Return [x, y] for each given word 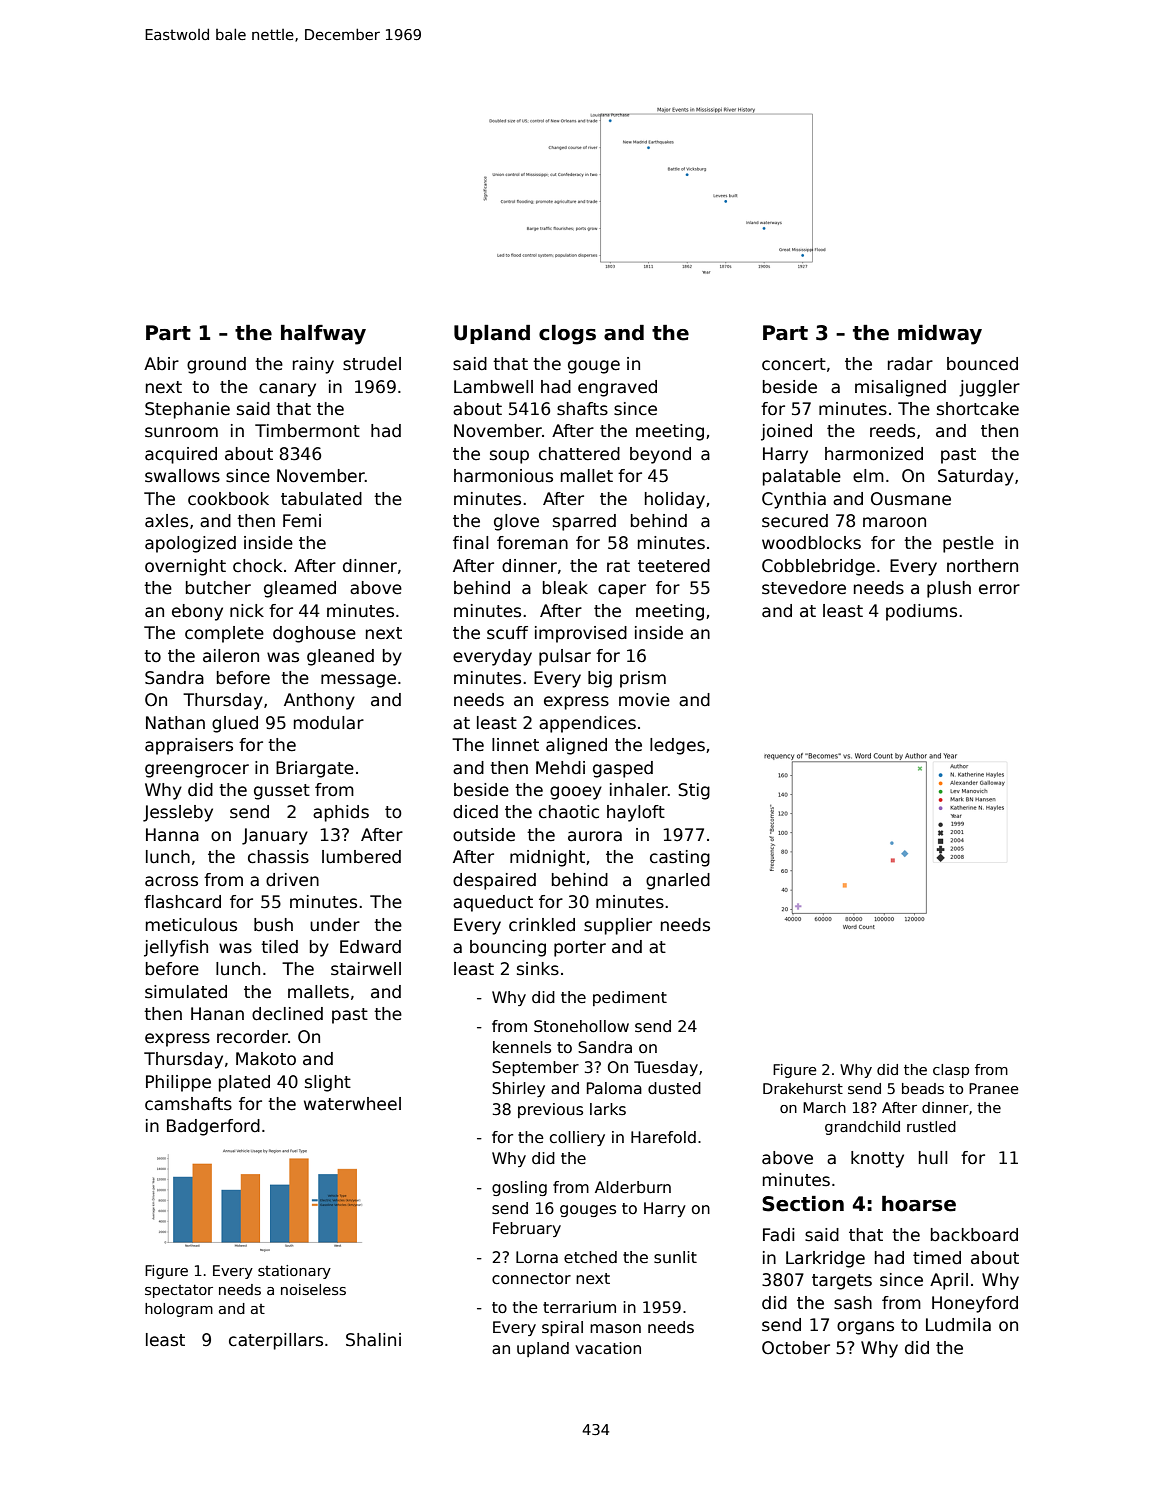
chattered [579, 454]
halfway [323, 335]
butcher [218, 588]
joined [786, 432]
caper [622, 591]
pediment [630, 998]
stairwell [366, 969]
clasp [951, 1071]
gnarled [678, 881]
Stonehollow [581, 1026]
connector [531, 1279]
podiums [921, 612]
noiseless [313, 1289]
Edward [370, 947]
